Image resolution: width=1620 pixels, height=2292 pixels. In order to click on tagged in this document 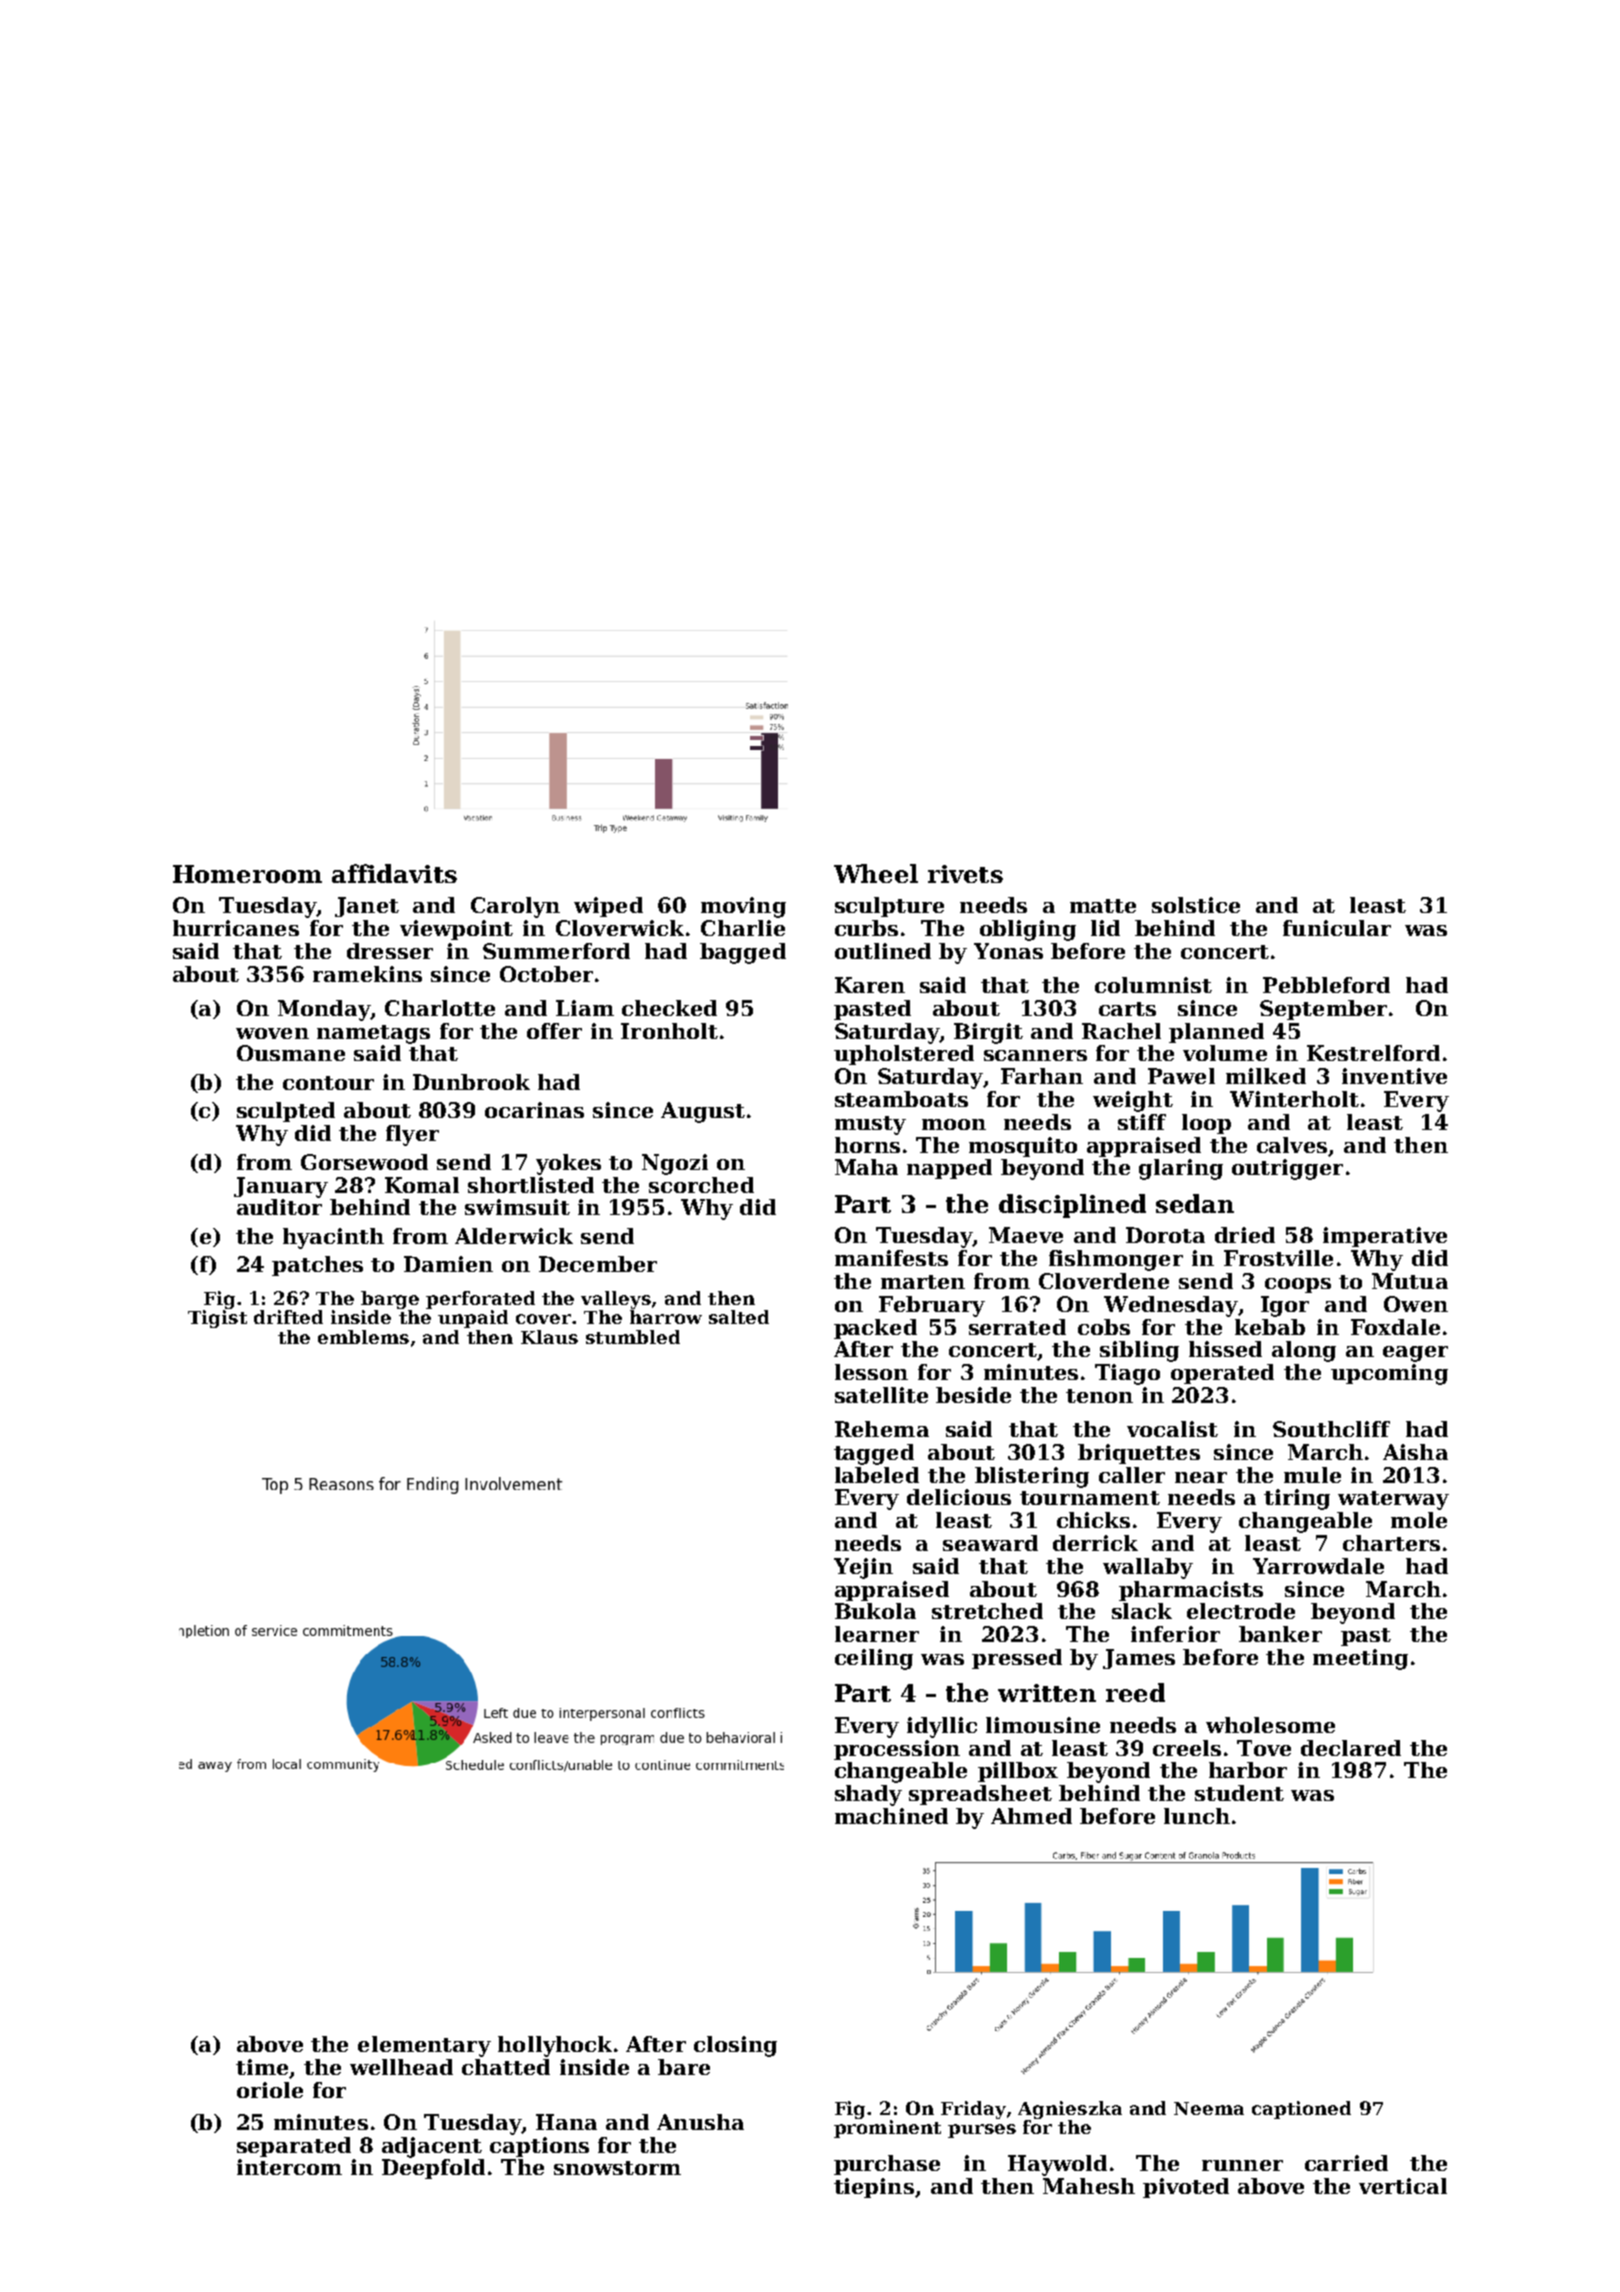, I will do `click(874, 1454)`.
